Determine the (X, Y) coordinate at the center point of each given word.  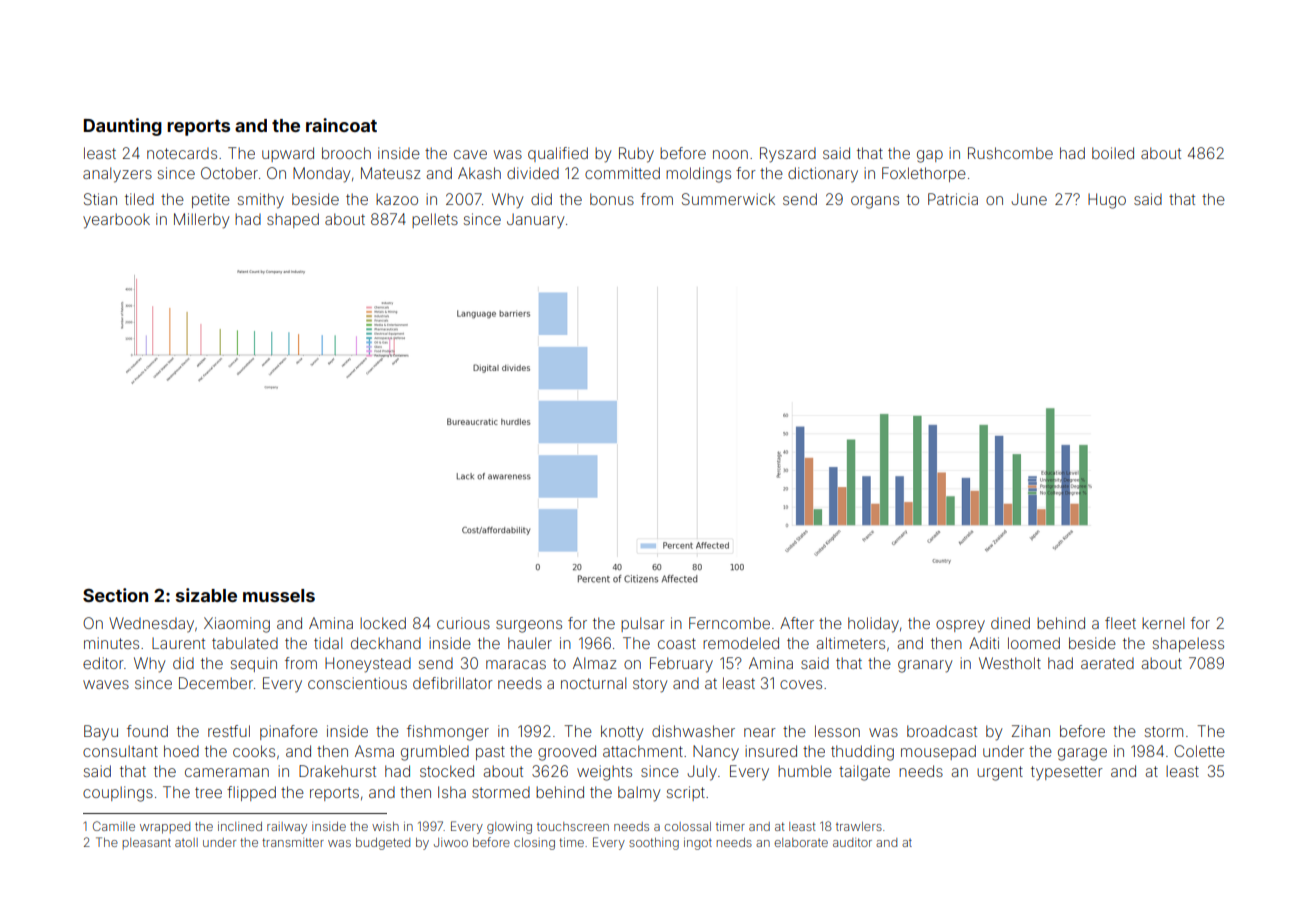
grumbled (435, 753)
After (797, 623)
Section (115, 595)
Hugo (1107, 201)
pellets (435, 220)
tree (208, 792)
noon (730, 154)
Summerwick (728, 199)
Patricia (953, 199)
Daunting (123, 127)
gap (930, 156)
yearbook (116, 221)
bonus (612, 199)
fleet (1120, 623)
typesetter (1067, 773)
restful (229, 731)
